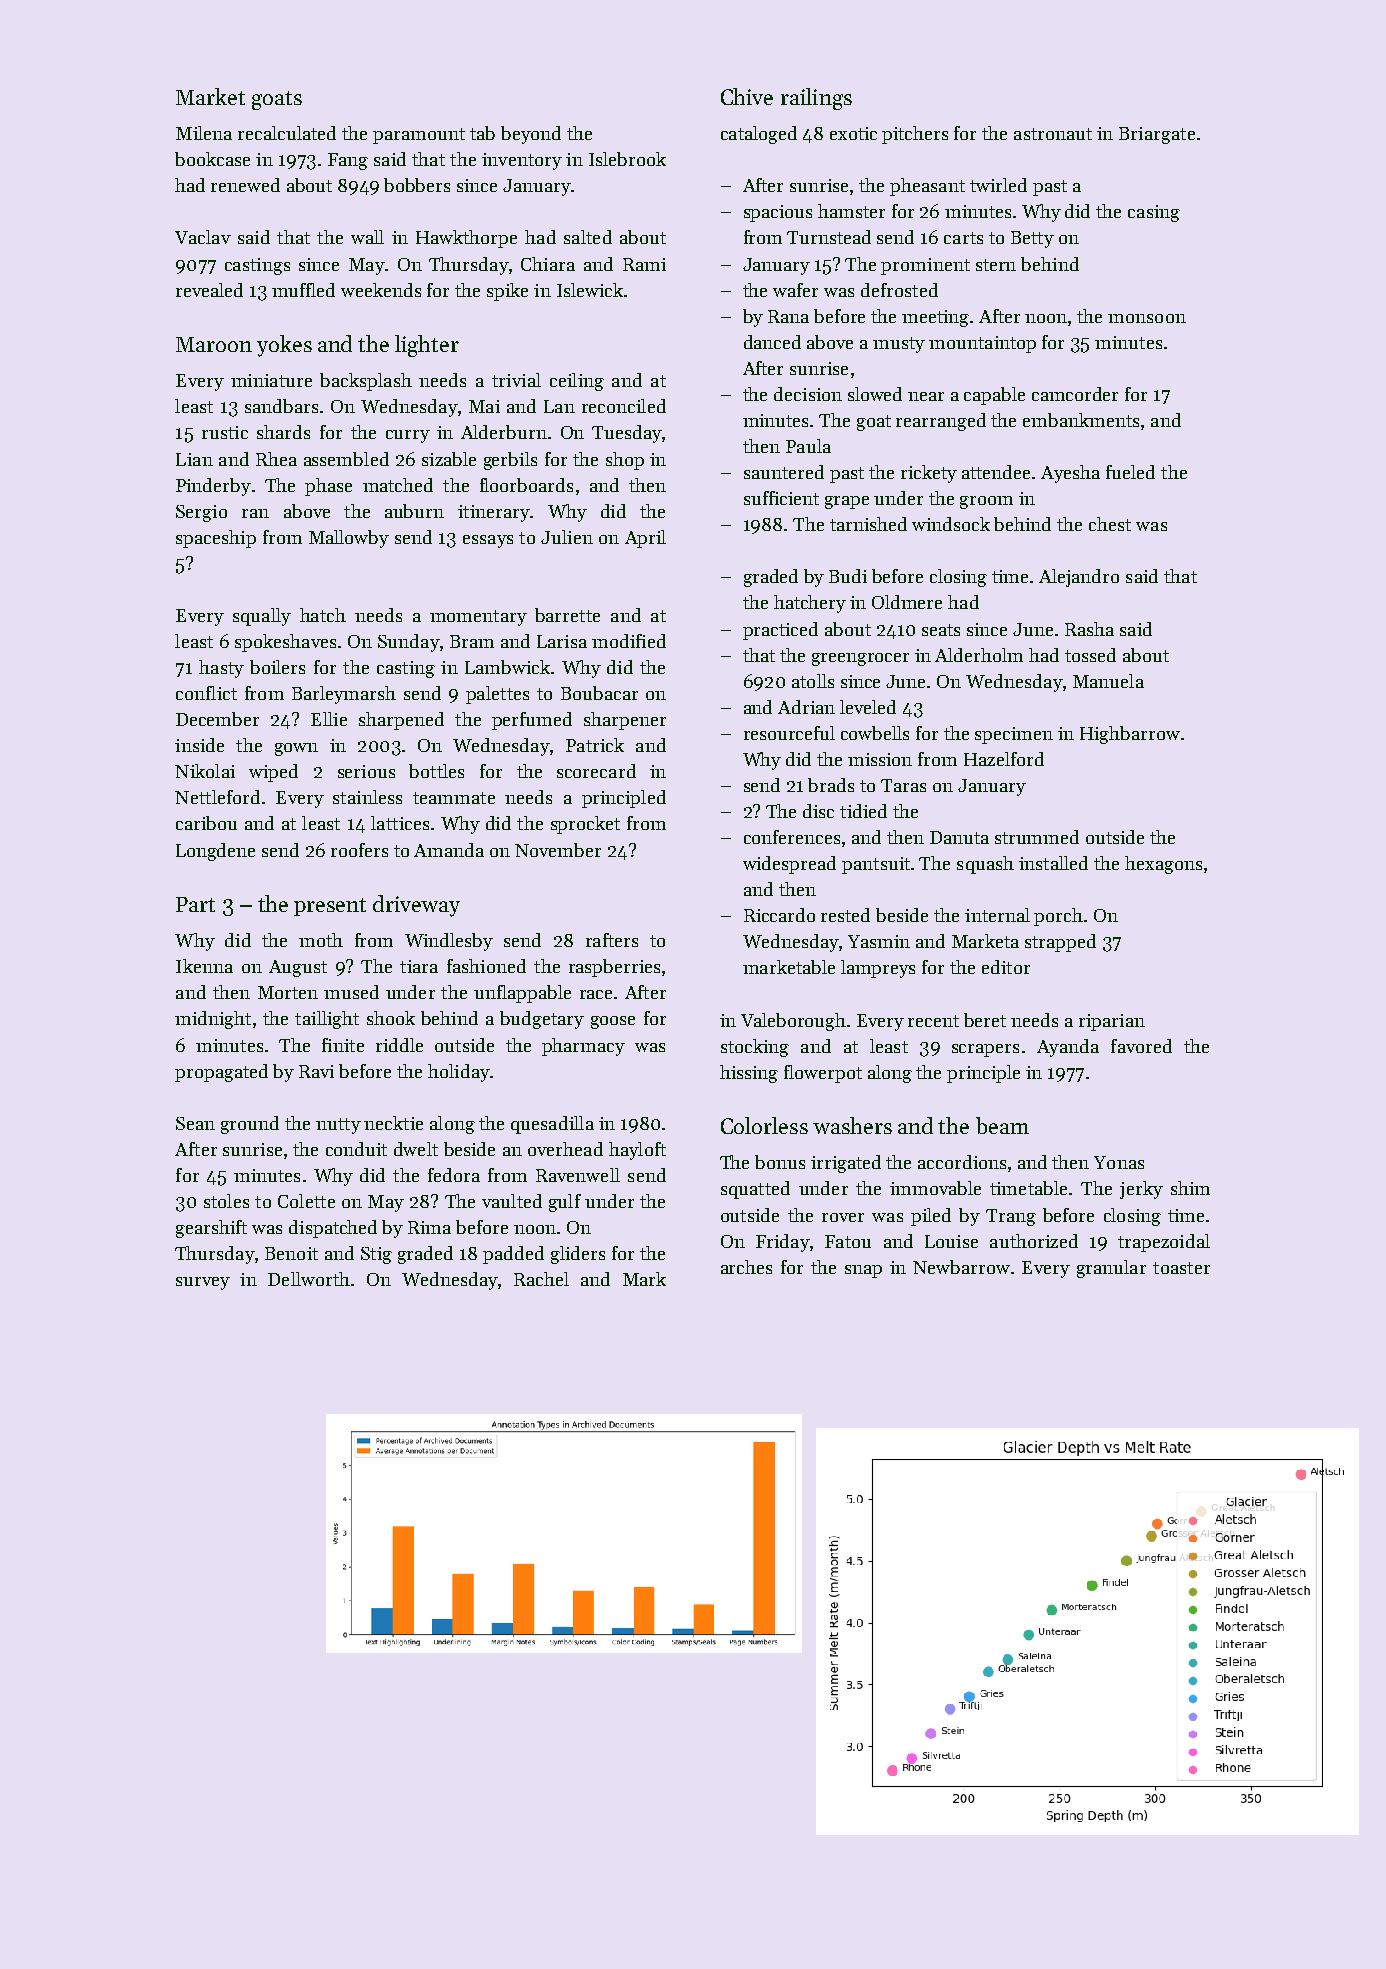  What do you see at coordinates (221, 669) in the document?
I see `hasty` at bounding box center [221, 669].
